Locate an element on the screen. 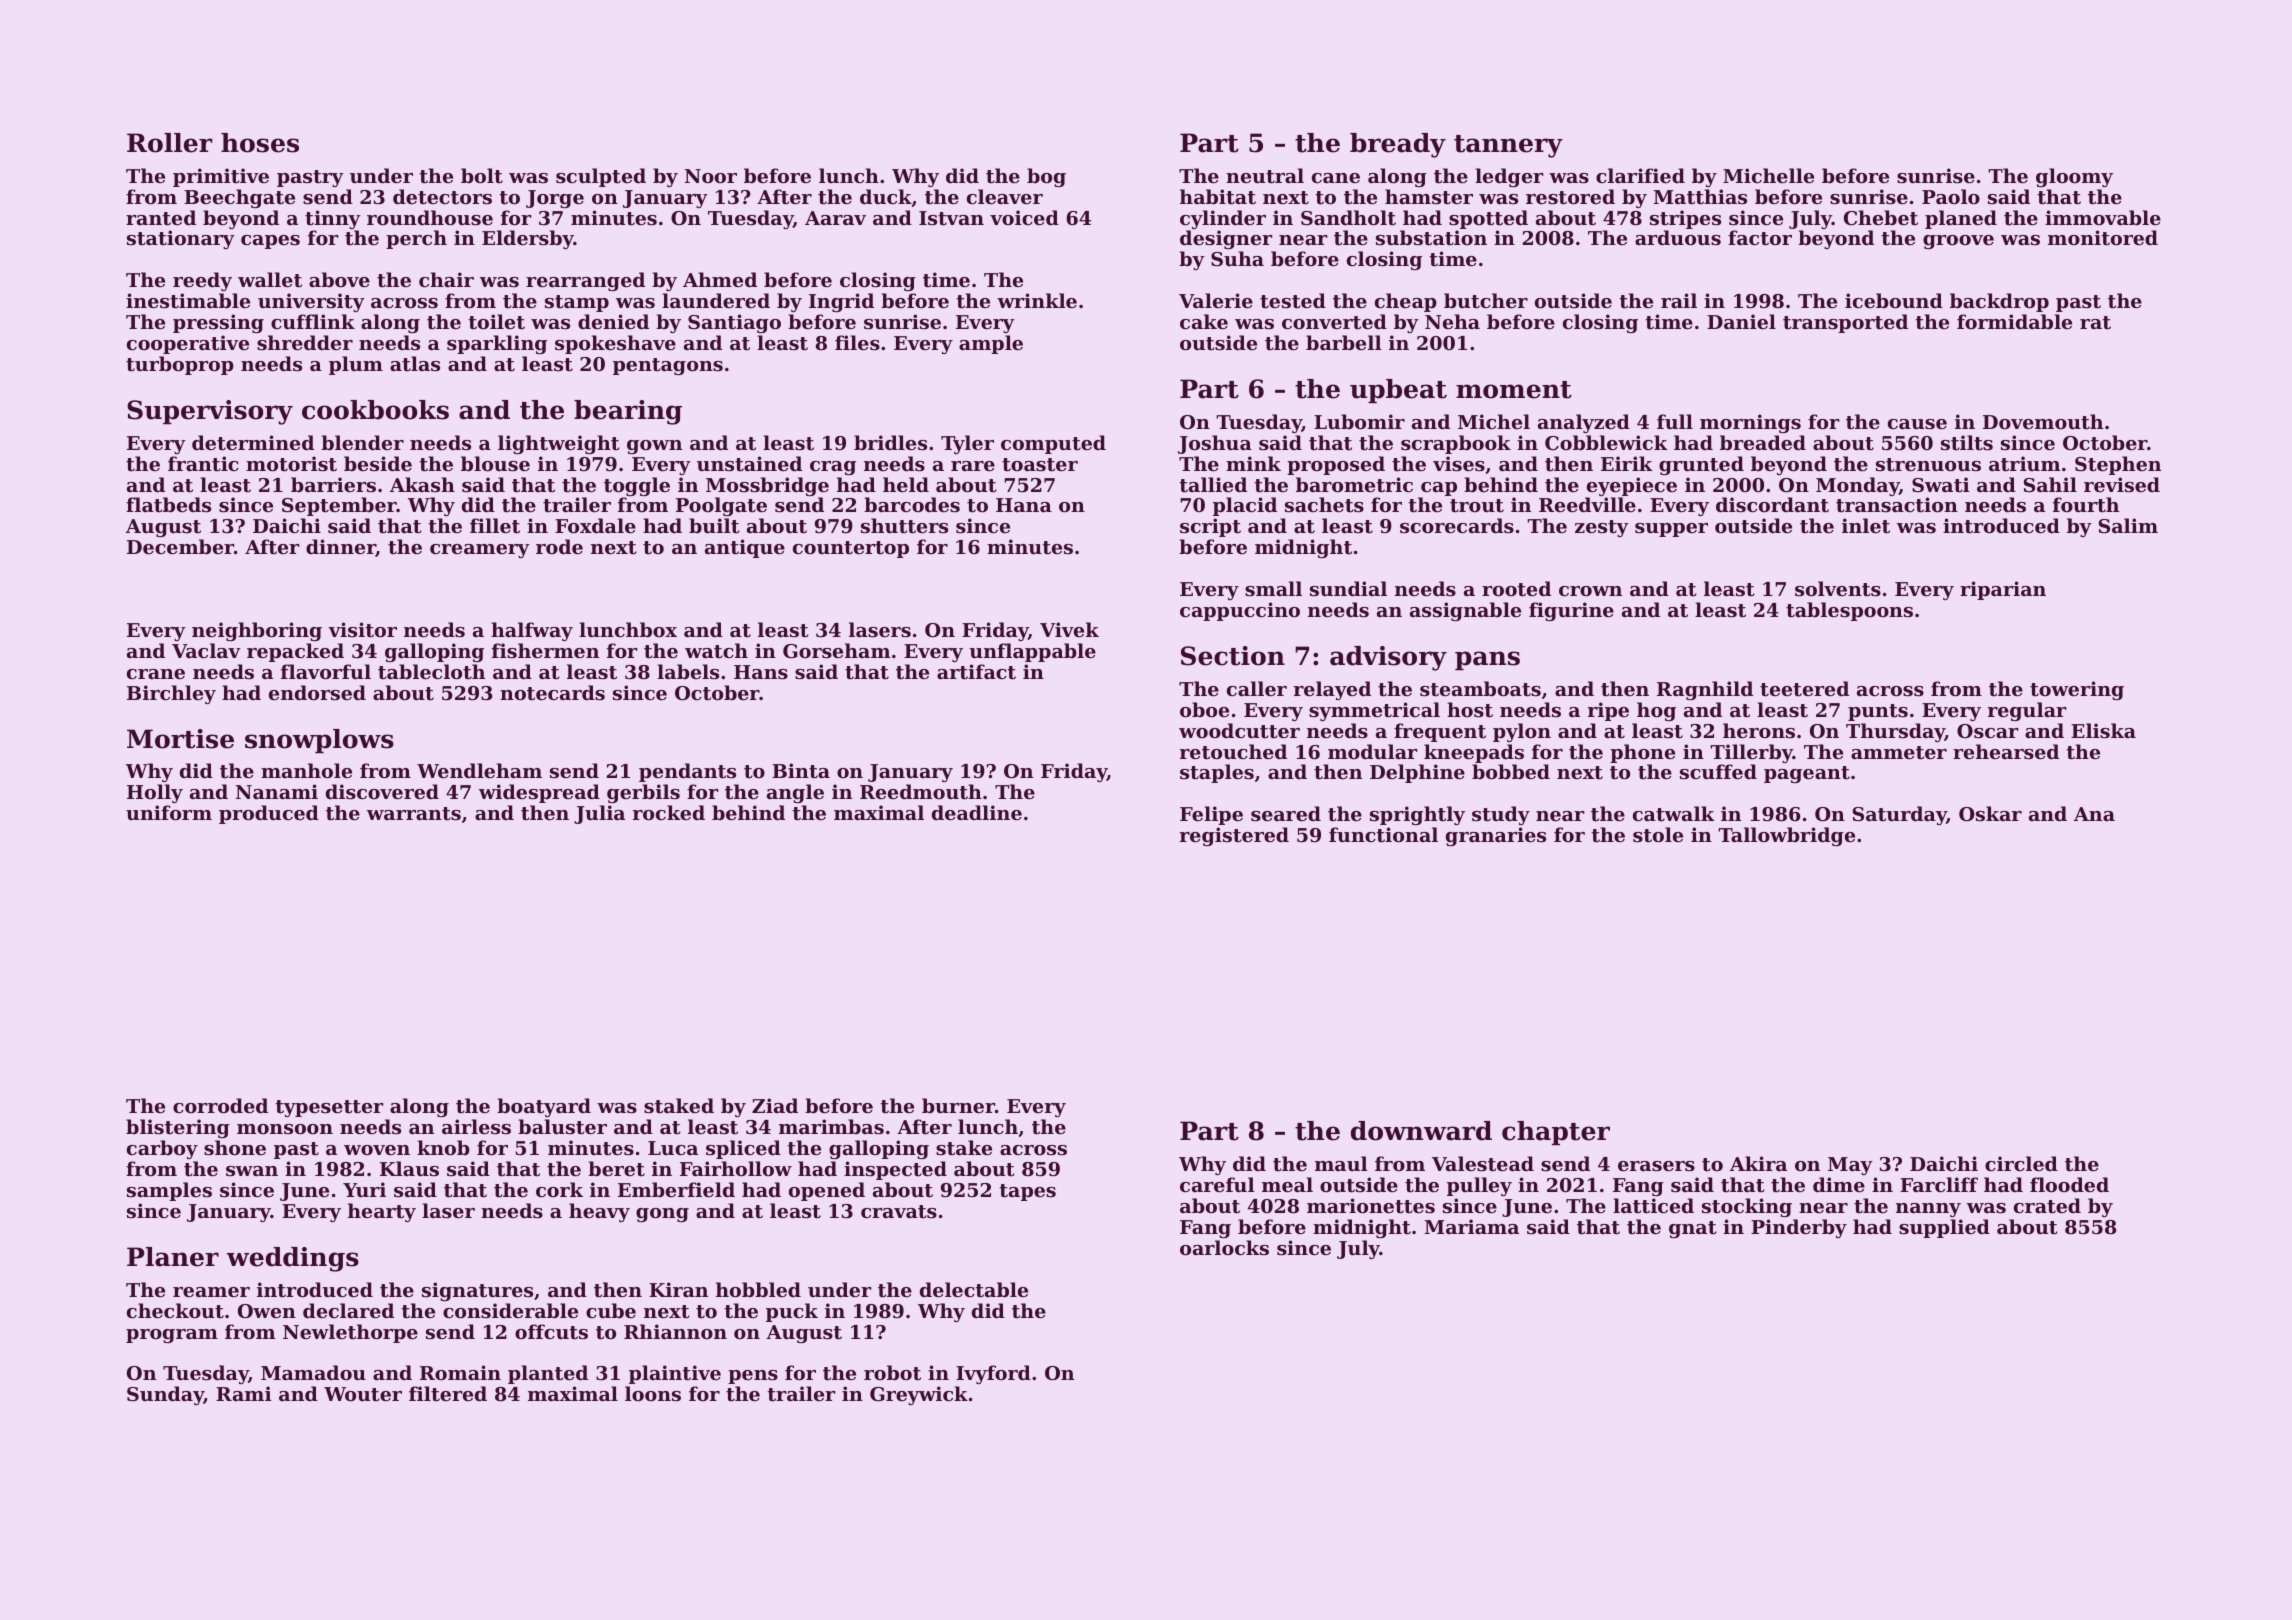 The height and width of the screenshot is (1620, 2292). catwalk is located at coordinates (1674, 814).
